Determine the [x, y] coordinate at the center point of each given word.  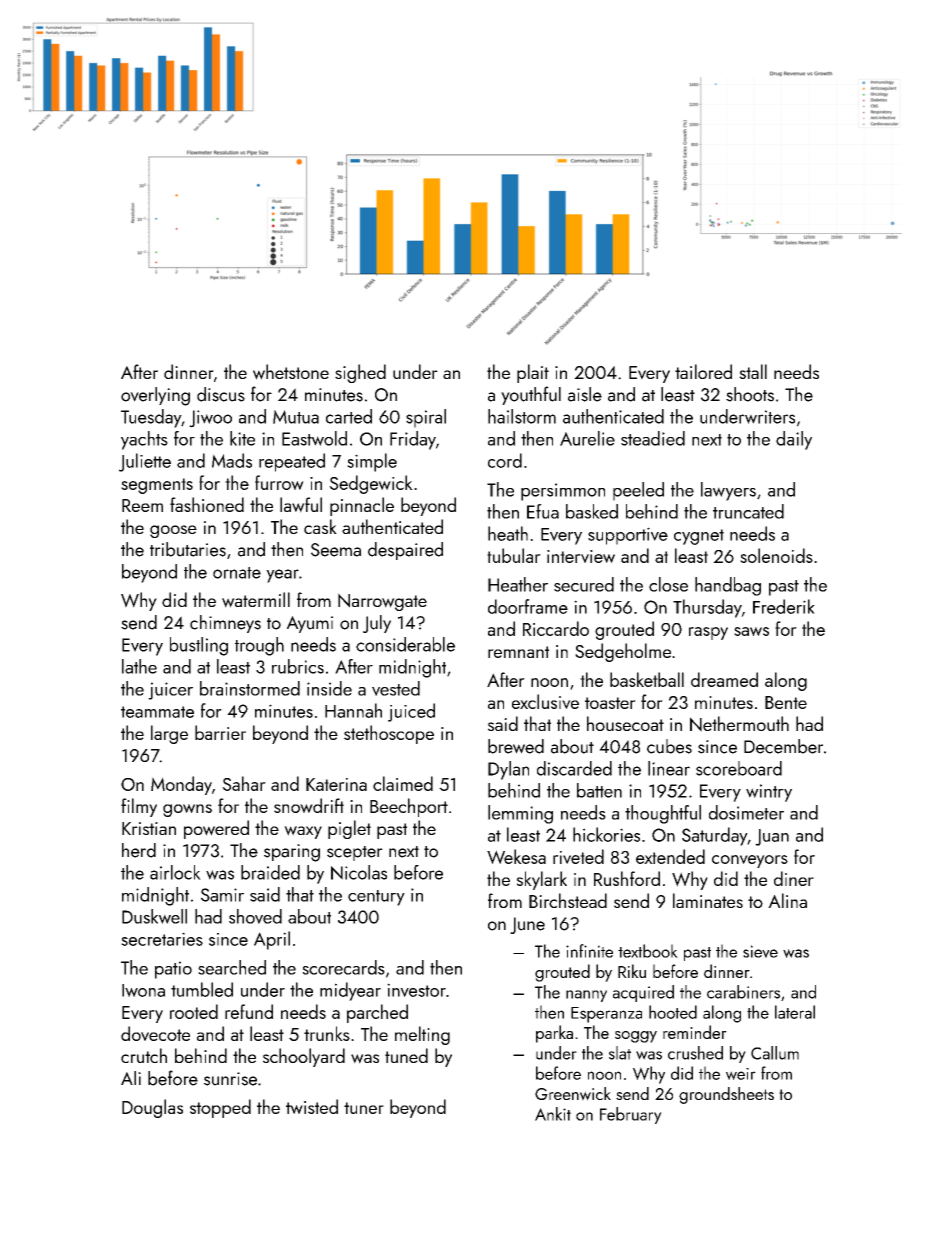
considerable [405, 644]
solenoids [776, 555]
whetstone [291, 372]
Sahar [244, 783]
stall [753, 371]
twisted [312, 1106]
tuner [364, 1108]
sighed [360, 373]
